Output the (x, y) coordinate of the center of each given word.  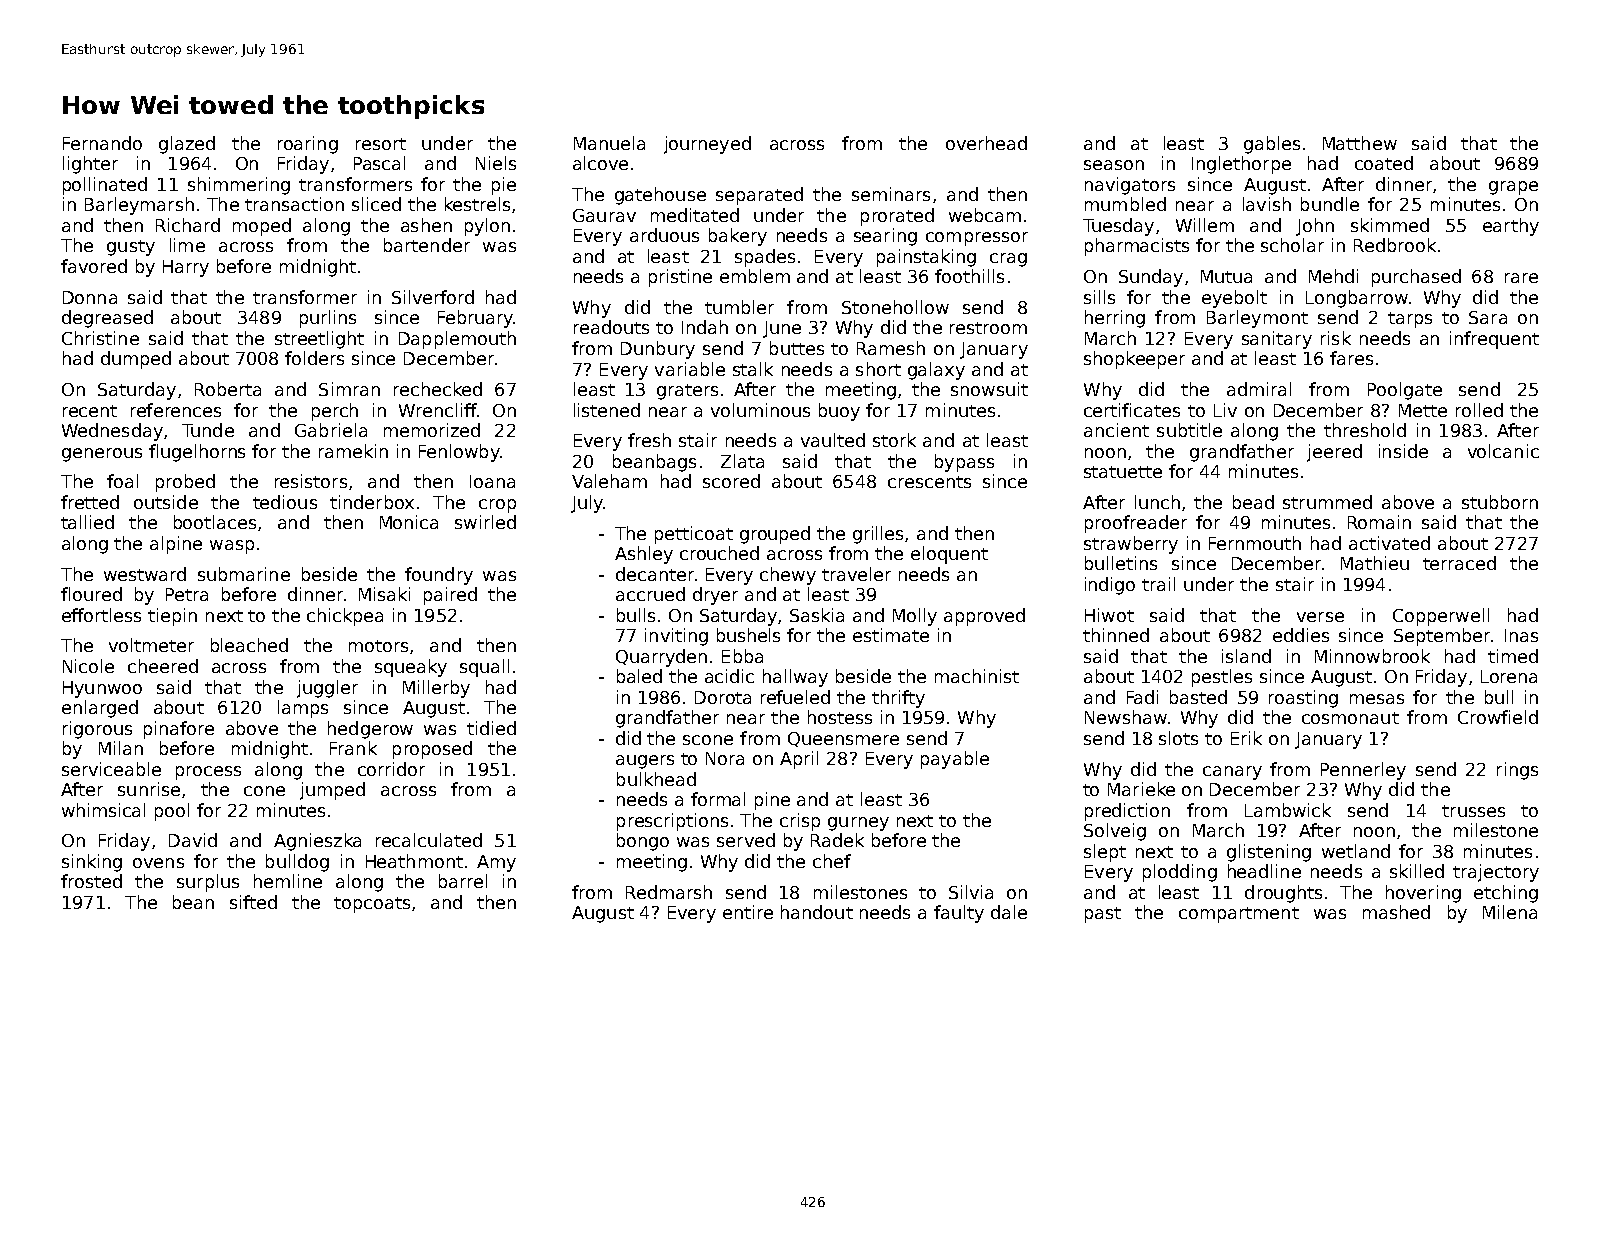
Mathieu (1375, 563)
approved (984, 617)
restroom (988, 328)
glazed (187, 145)
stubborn (1500, 502)
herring (1115, 319)
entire (748, 912)
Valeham (609, 481)
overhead (986, 143)
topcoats (372, 905)
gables (1272, 145)
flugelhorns (197, 453)
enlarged (100, 709)
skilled (1417, 871)
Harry (186, 268)
